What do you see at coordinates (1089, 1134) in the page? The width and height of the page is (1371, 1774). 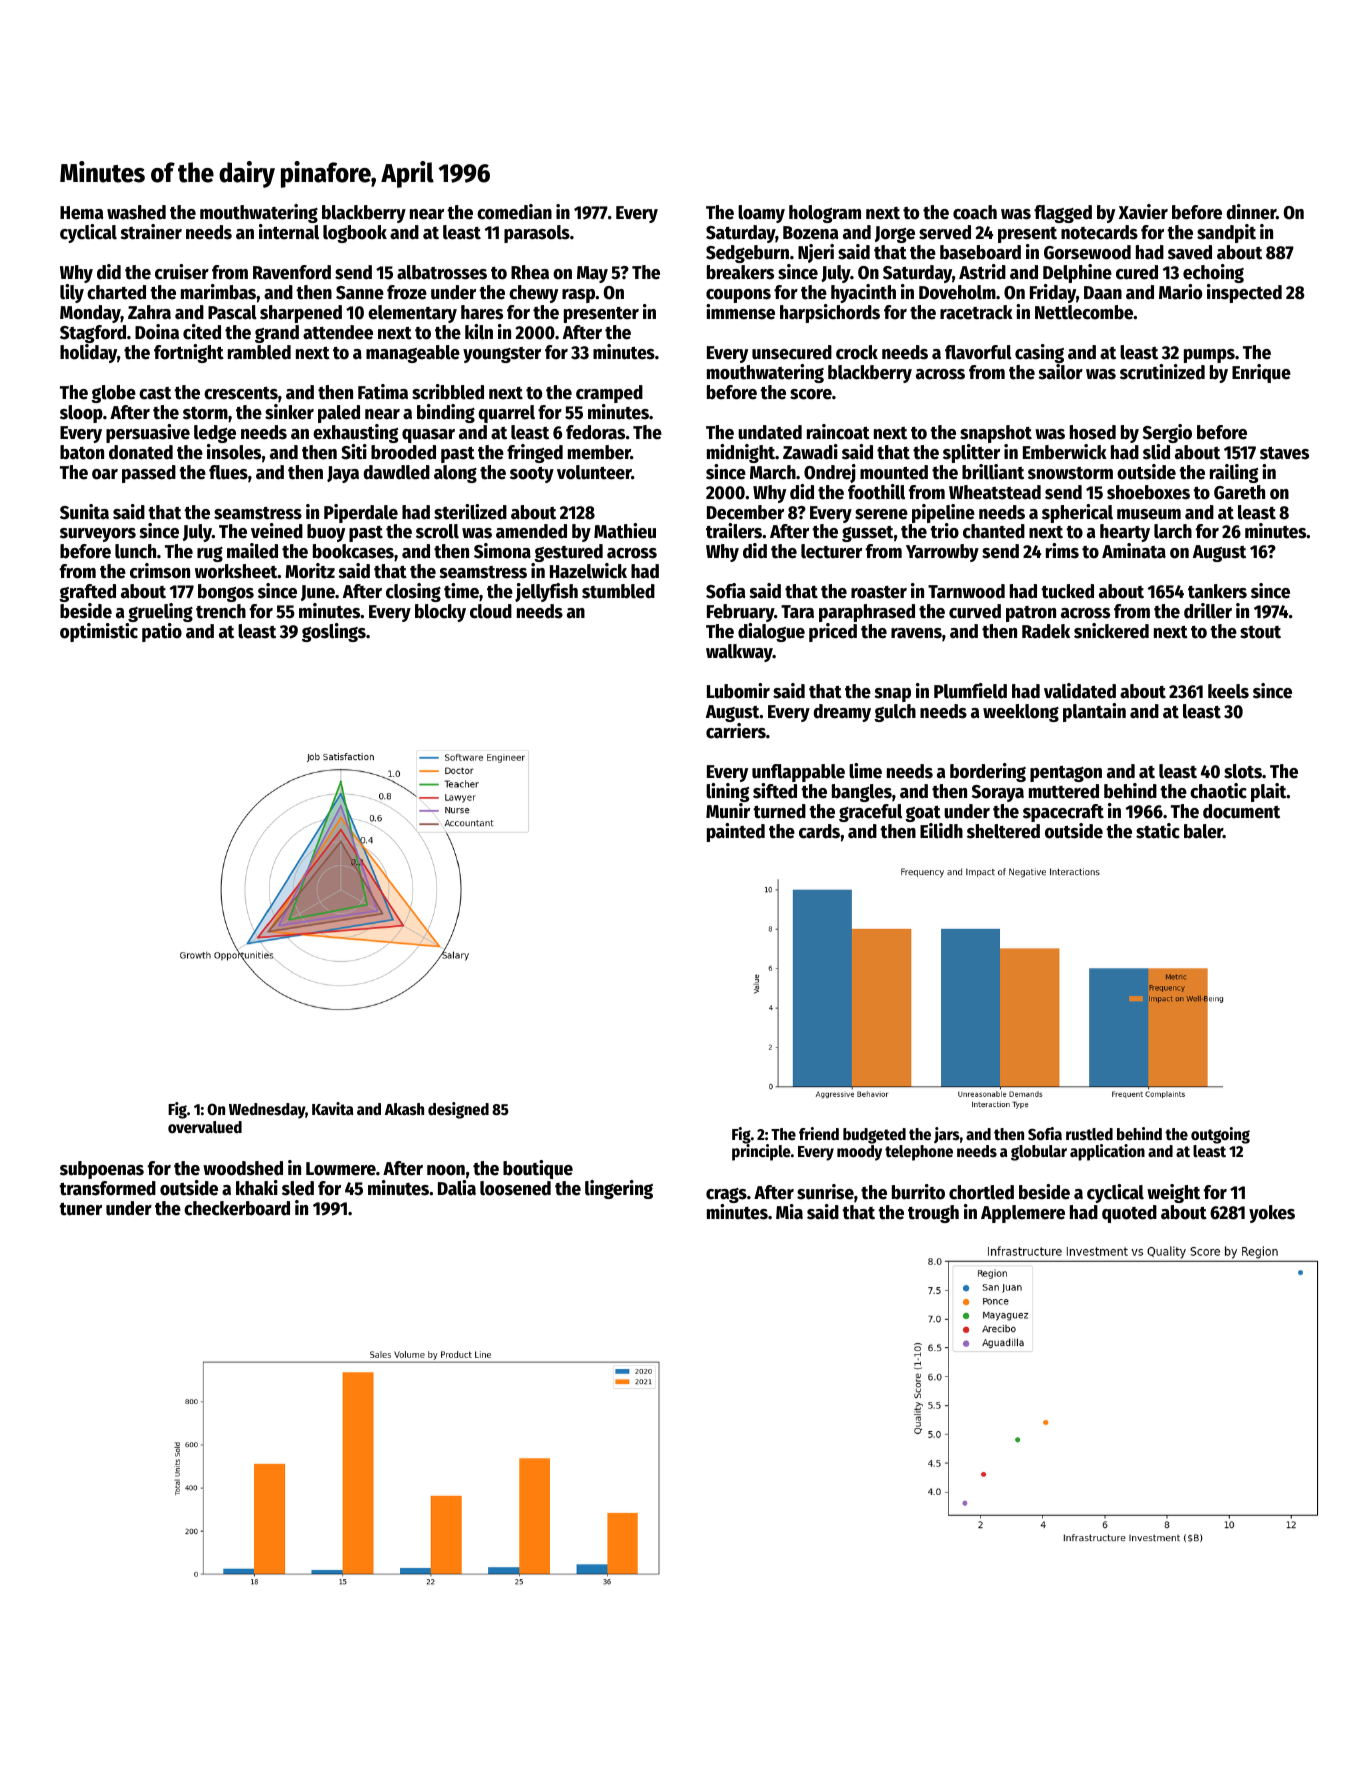 I see `rustled` at bounding box center [1089, 1134].
